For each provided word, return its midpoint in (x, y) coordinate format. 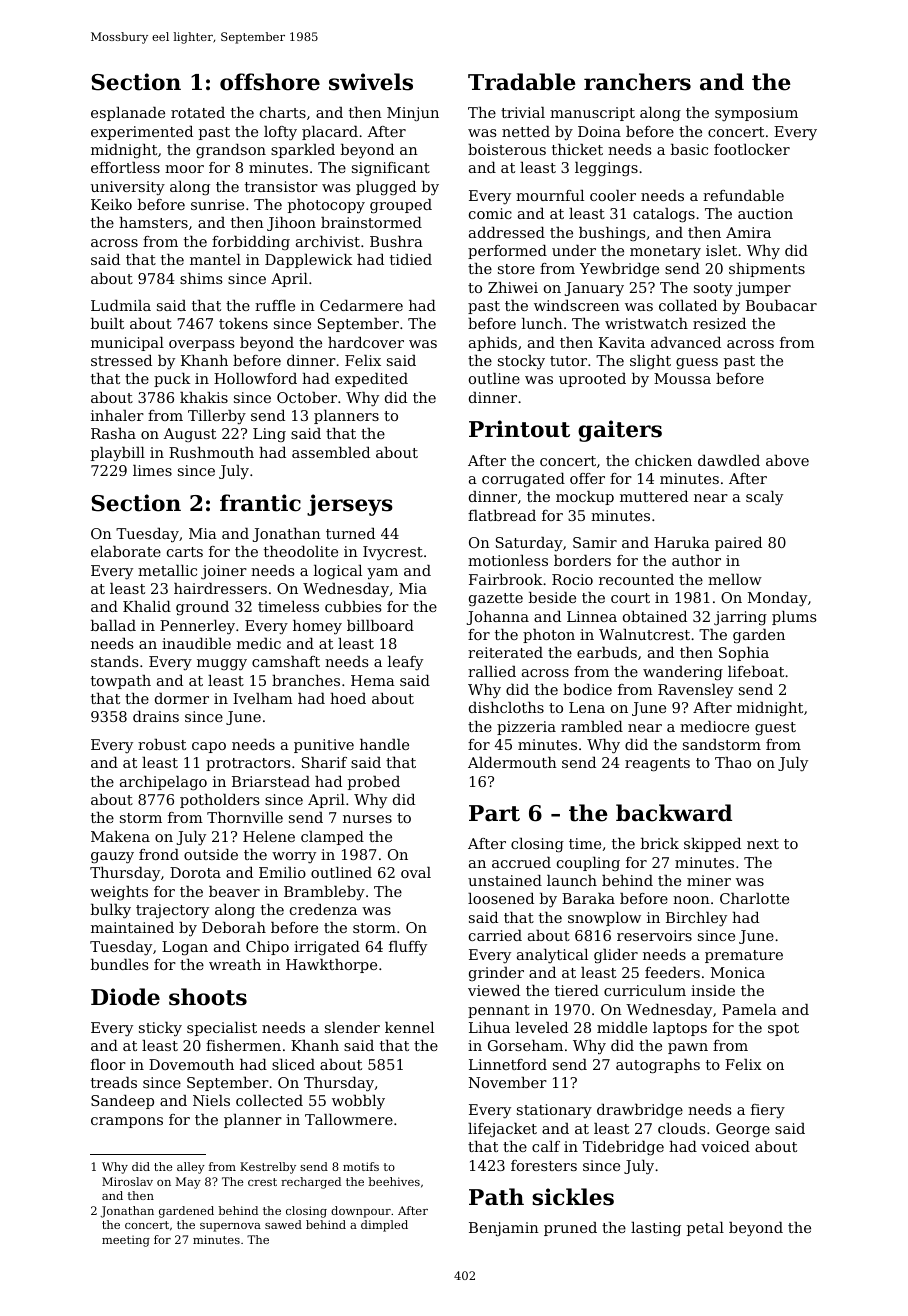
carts (185, 552)
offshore (270, 82)
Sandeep (122, 1102)
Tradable (522, 82)
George (743, 1130)
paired (738, 544)
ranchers (637, 82)
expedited (371, 380)
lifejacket (502, 1130)
